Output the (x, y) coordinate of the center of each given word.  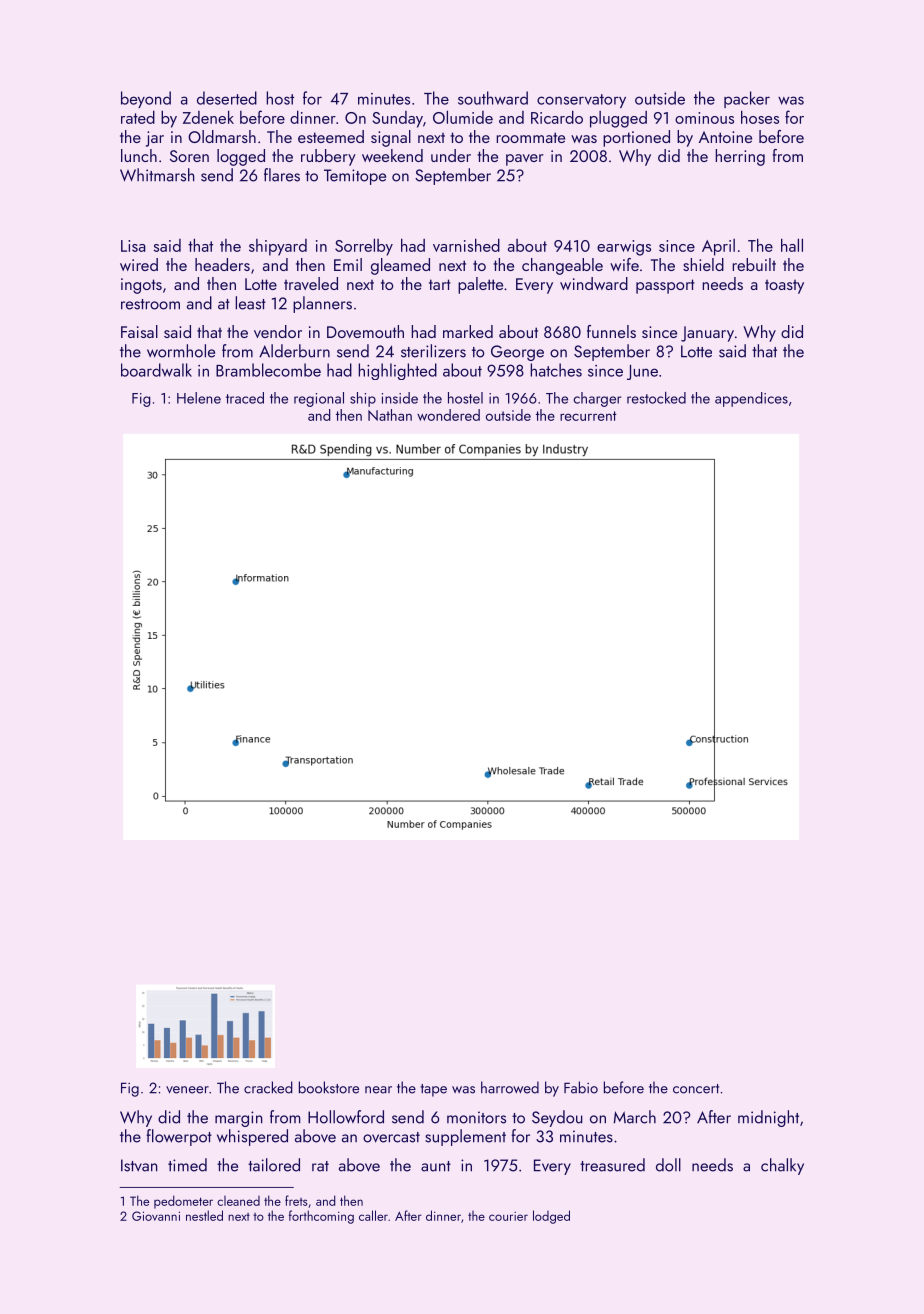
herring (740, 157)
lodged (551, 1217)
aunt (436, 1166)
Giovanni (156, 1216)
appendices (751, 399)
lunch (139, 155)
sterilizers (433, 351)
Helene (199, 398)
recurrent (588, 416)
